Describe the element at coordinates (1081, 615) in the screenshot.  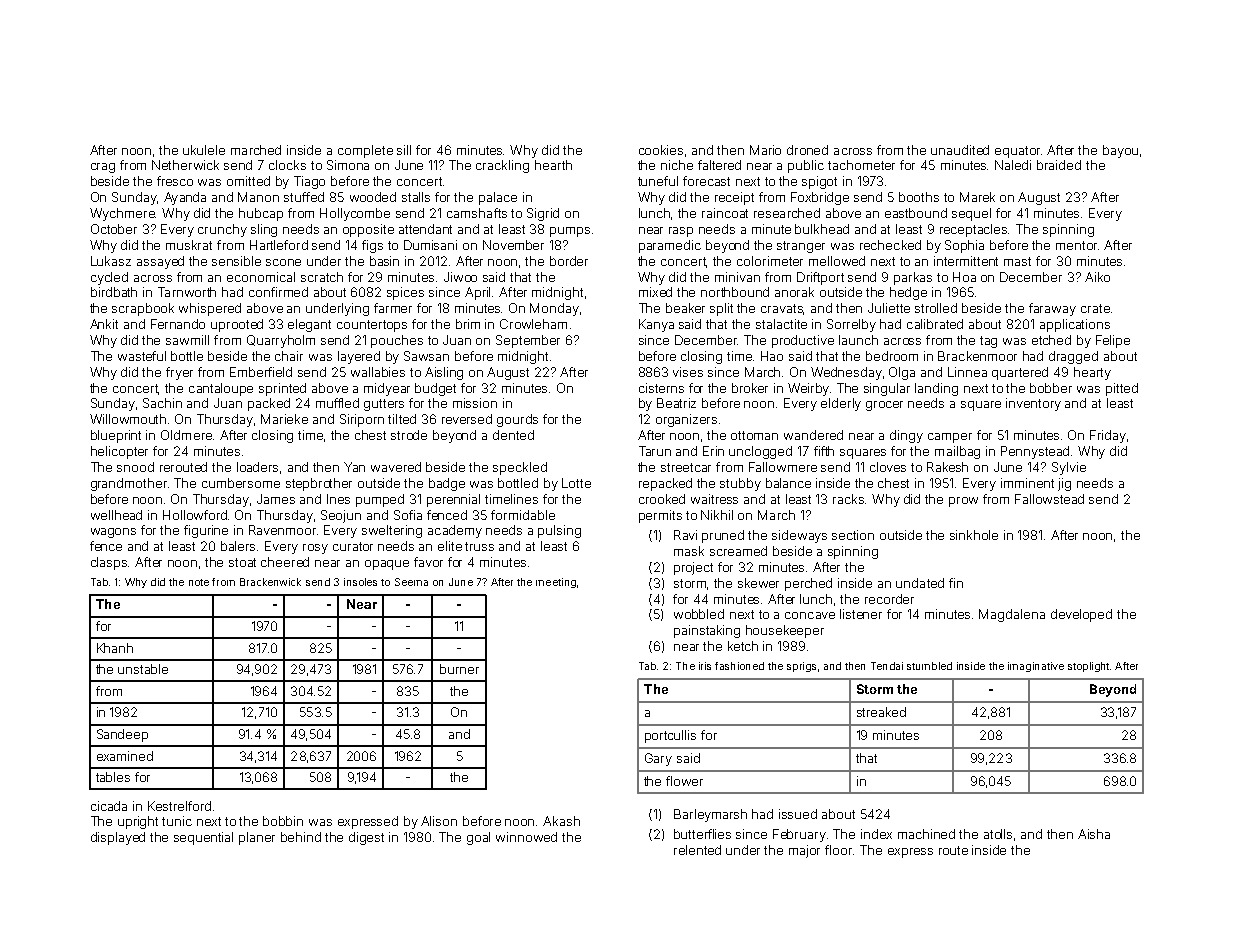
I see `developed` at that location.
